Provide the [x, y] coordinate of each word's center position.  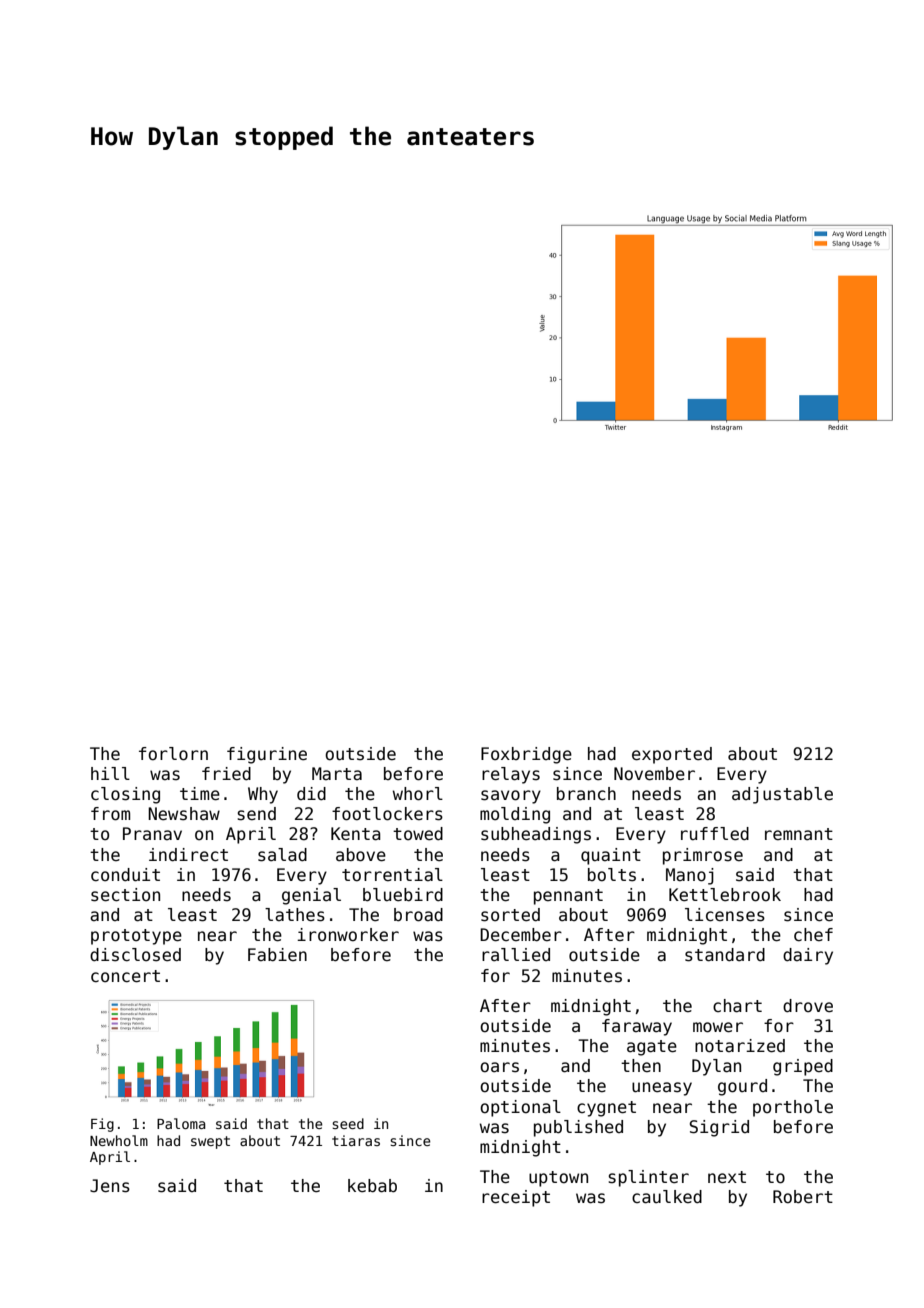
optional [520, 1108]
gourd [742, 1087]
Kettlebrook [725, 895]
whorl [418, 794]
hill [110, 773]
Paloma [181, 1123]
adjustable [782, 795]
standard [725, 955]
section [125, 895]
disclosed [135, 955]
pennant [568, 897]
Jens [110, 1186]
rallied [516, 955]
